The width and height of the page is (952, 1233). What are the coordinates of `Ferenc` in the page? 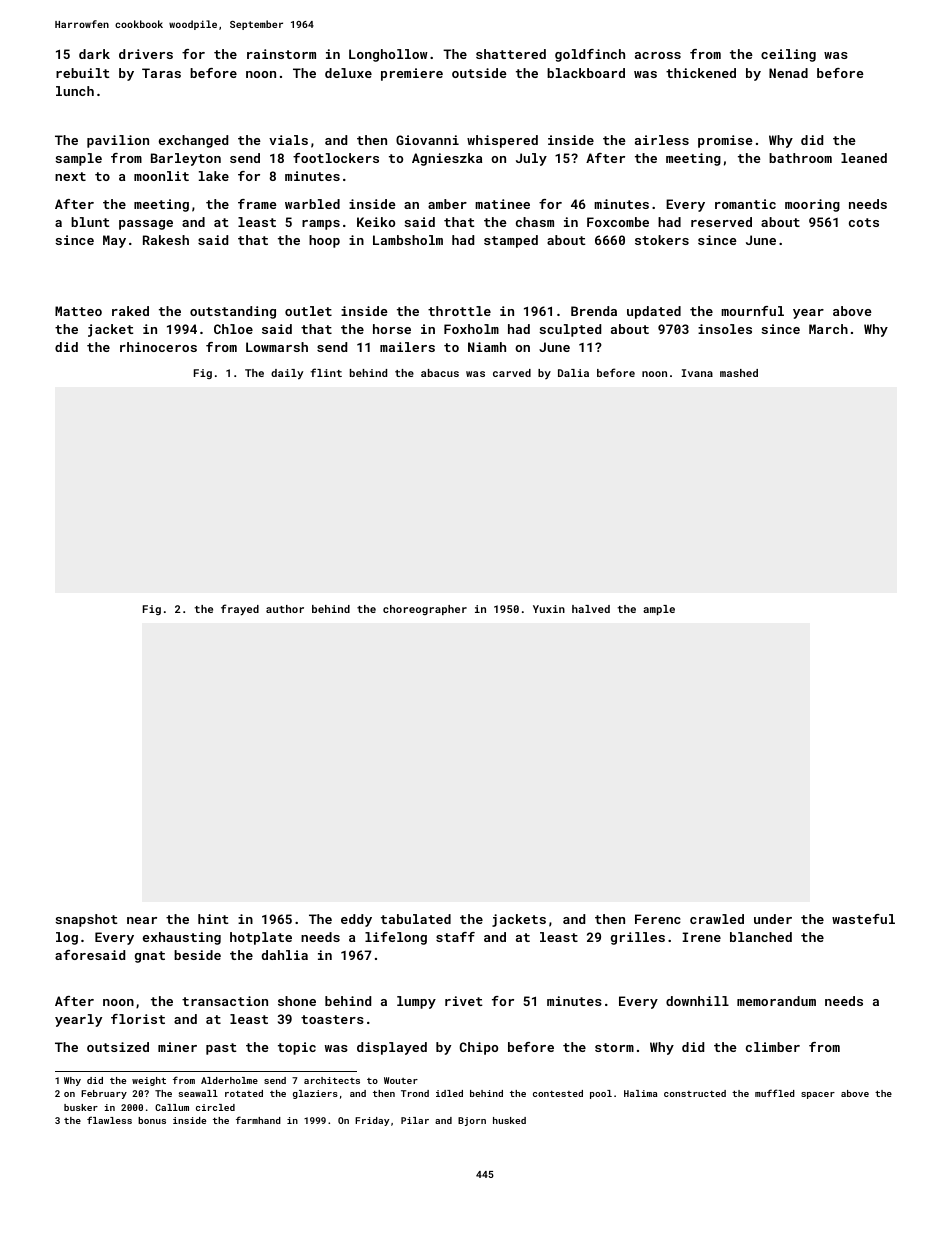 It's located at (658, 919).
